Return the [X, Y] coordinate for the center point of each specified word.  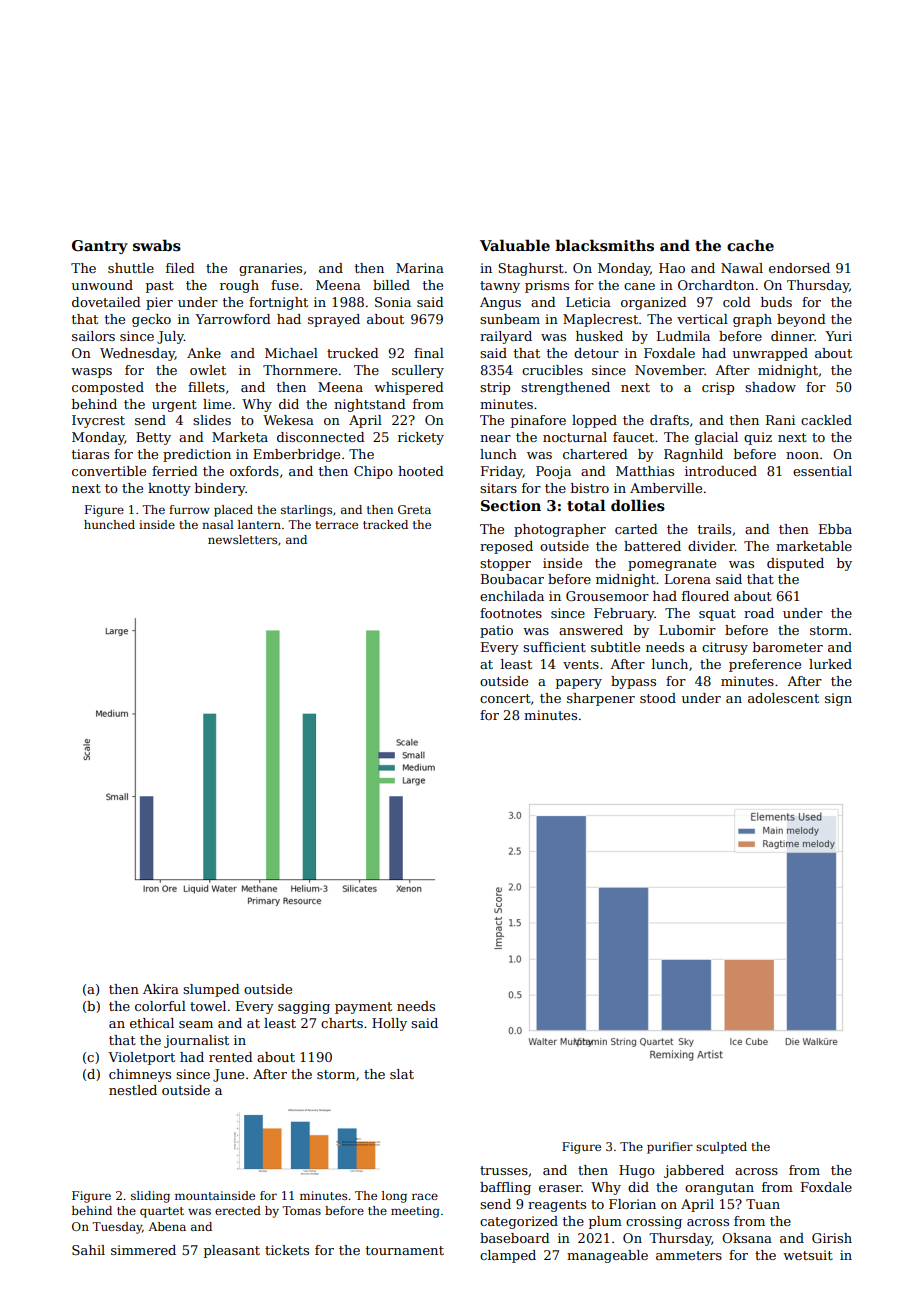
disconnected [321, 437]
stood [658, 698]
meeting [415, 1212]
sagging [304, 1007]
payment [363, 1008]
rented [231, 1057]
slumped [211, 990]
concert [505, 698]
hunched [109, 524]
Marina [420, 268]
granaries [270, 269]
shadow [770, 387]
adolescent [783, 698]
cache [750, 245]
